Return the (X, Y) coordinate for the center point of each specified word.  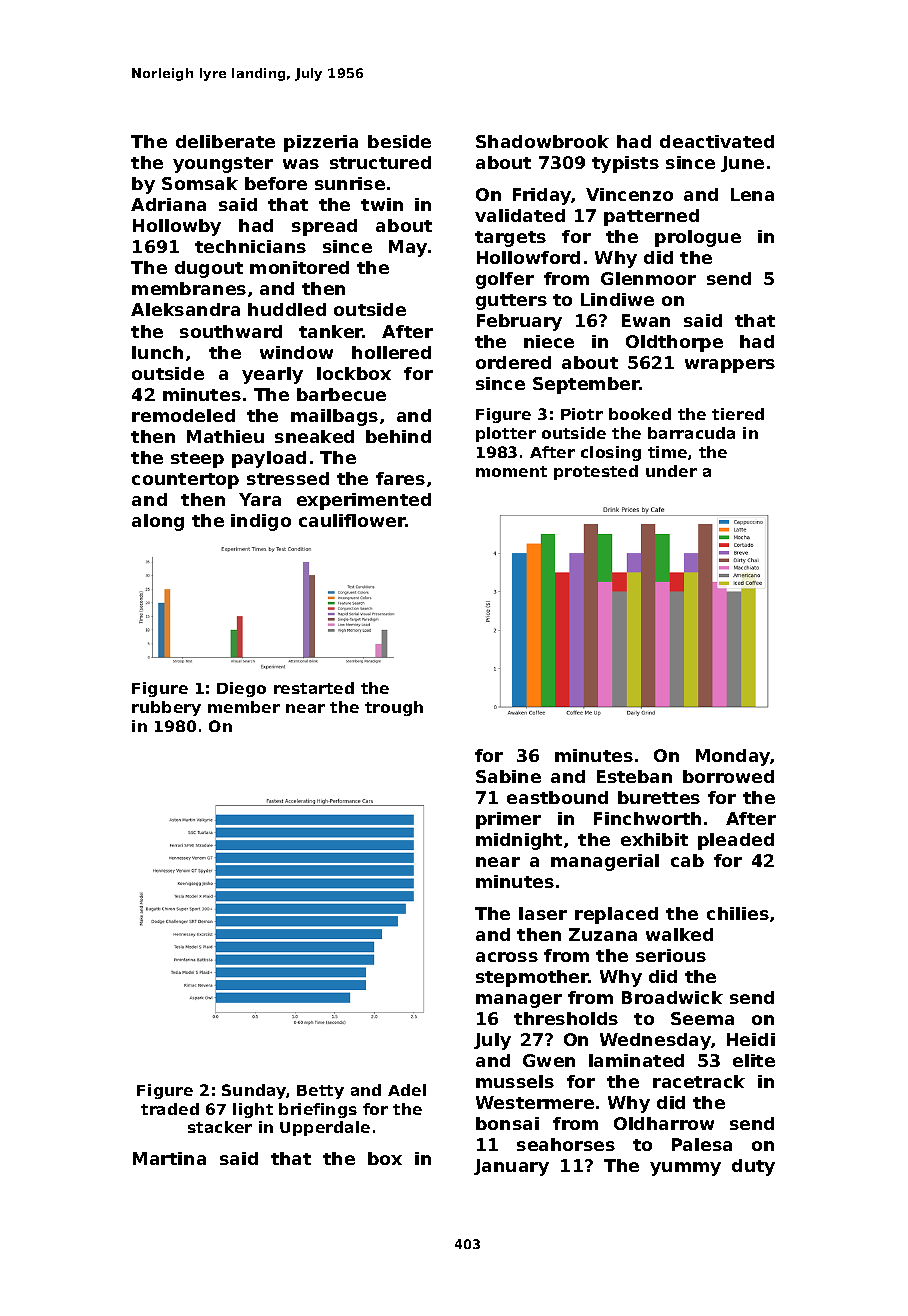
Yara (260, 499)
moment (511, 471)
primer (508, 820)
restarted (314, 688)
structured (380, 162)
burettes (659, 797)
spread (324, 227)
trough (394, 708)
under (671, 471)
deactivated (717, 141)
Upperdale (325, 1128)
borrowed (728, 776)
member (244, 707)
